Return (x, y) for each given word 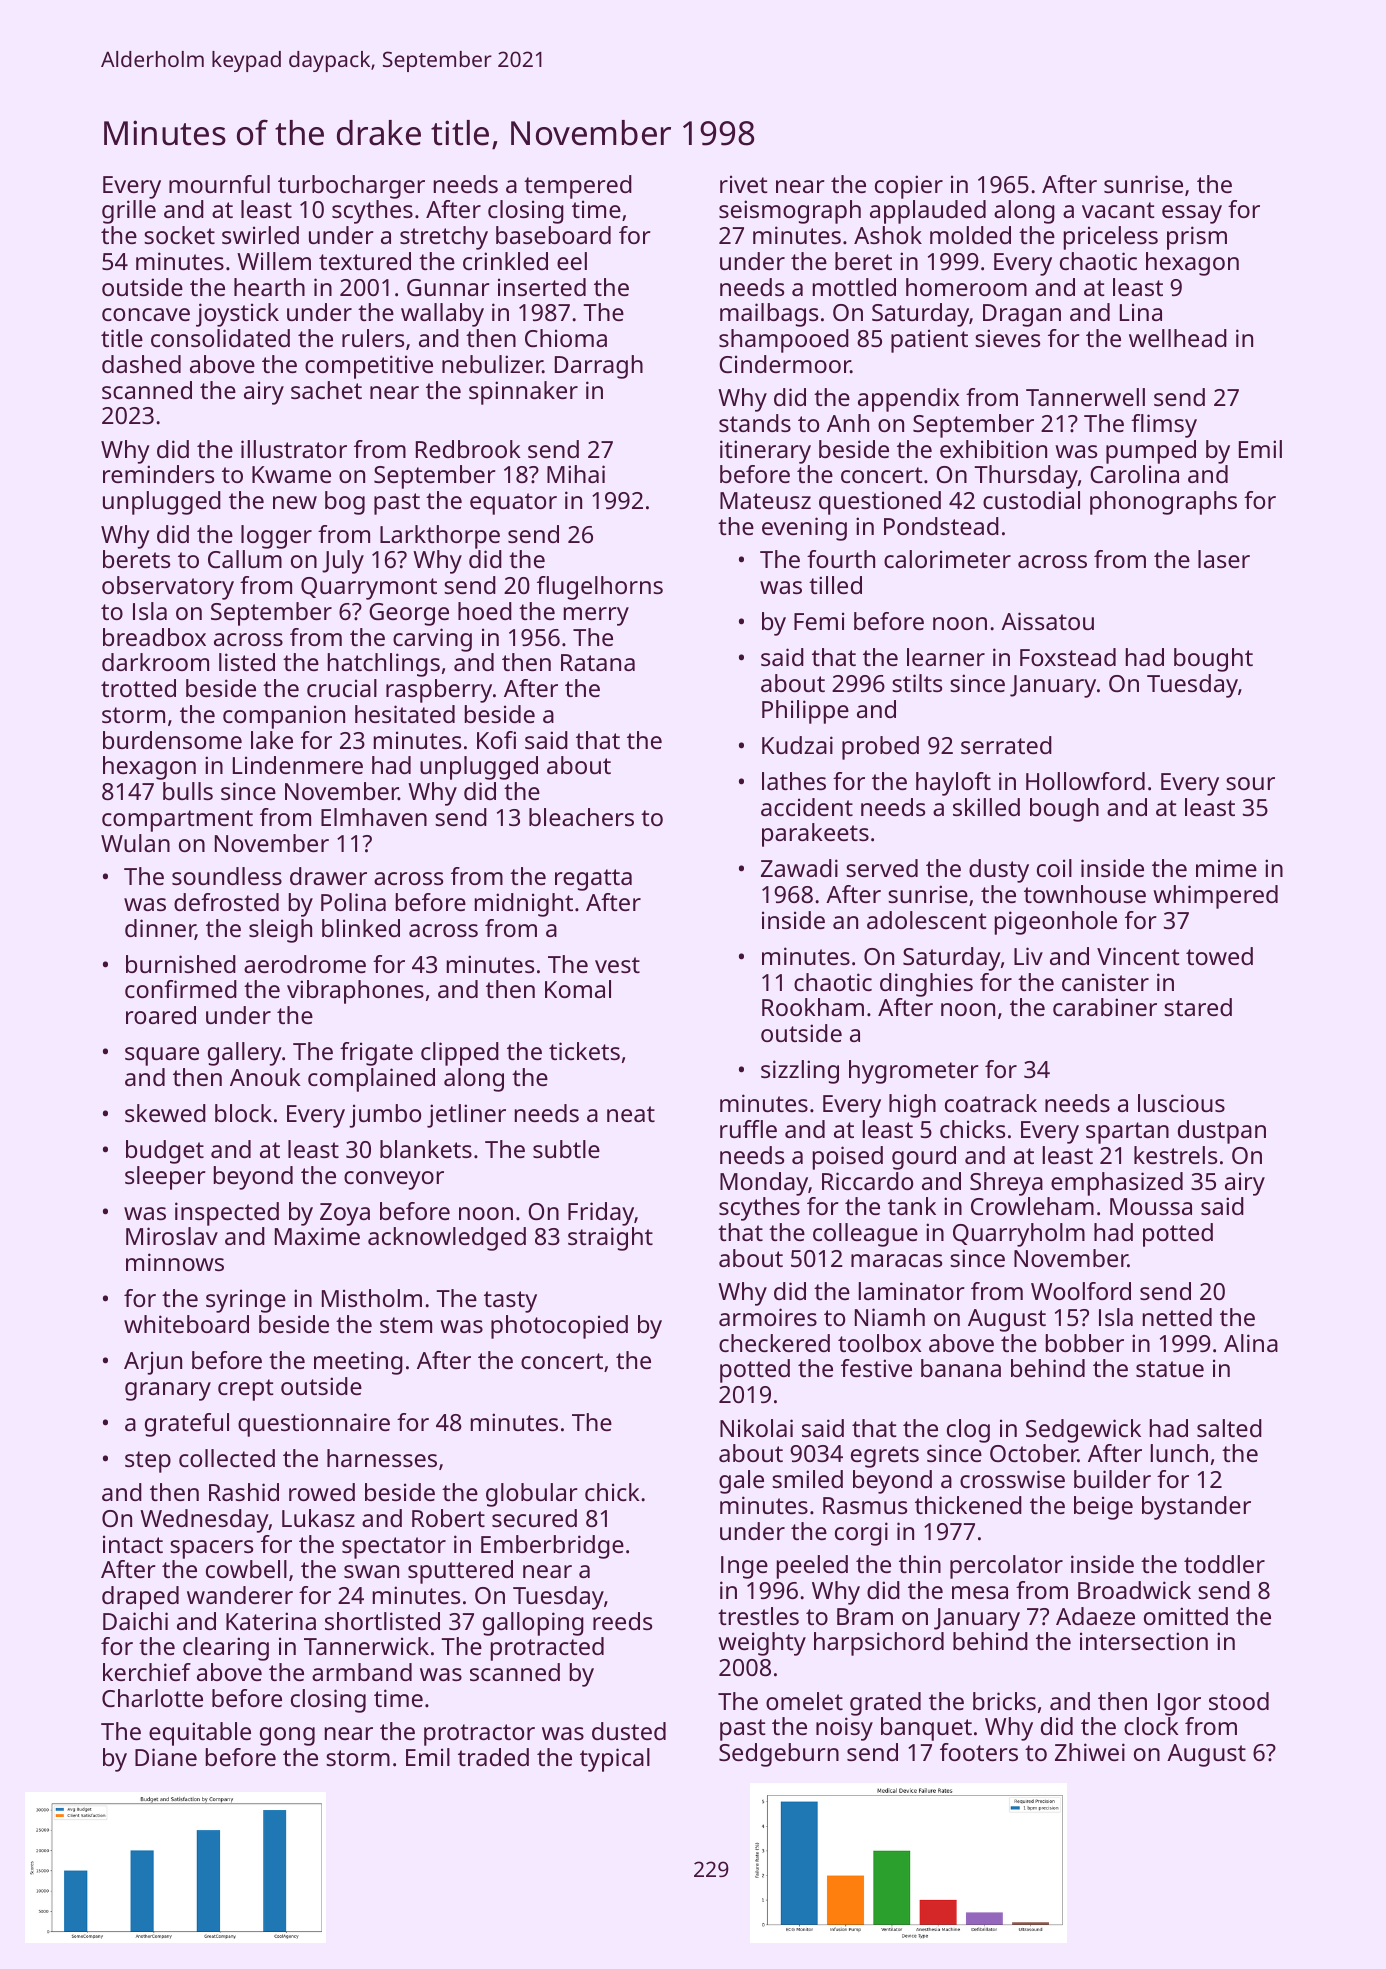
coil (1054, 868)
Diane (166, 1757)
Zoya (345, 1214)
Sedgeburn (779, 1755)
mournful (219, 184)
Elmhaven (374, 817)
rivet (743, 184)
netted (1177, 1317)
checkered (774, 1343)
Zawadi (799, 868)
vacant (1118, 210)
